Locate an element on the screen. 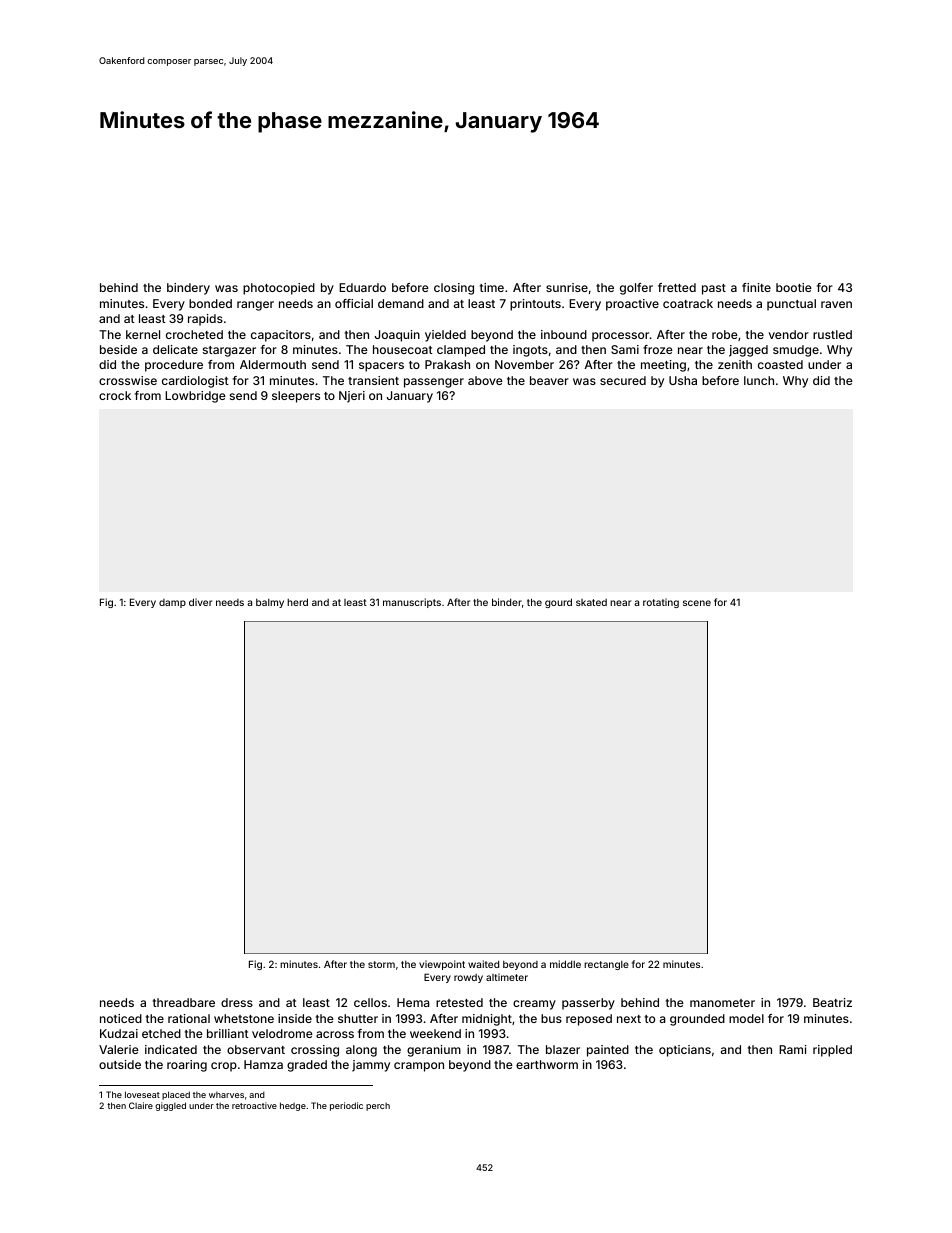  scene is located at coordinates (697, 603).
